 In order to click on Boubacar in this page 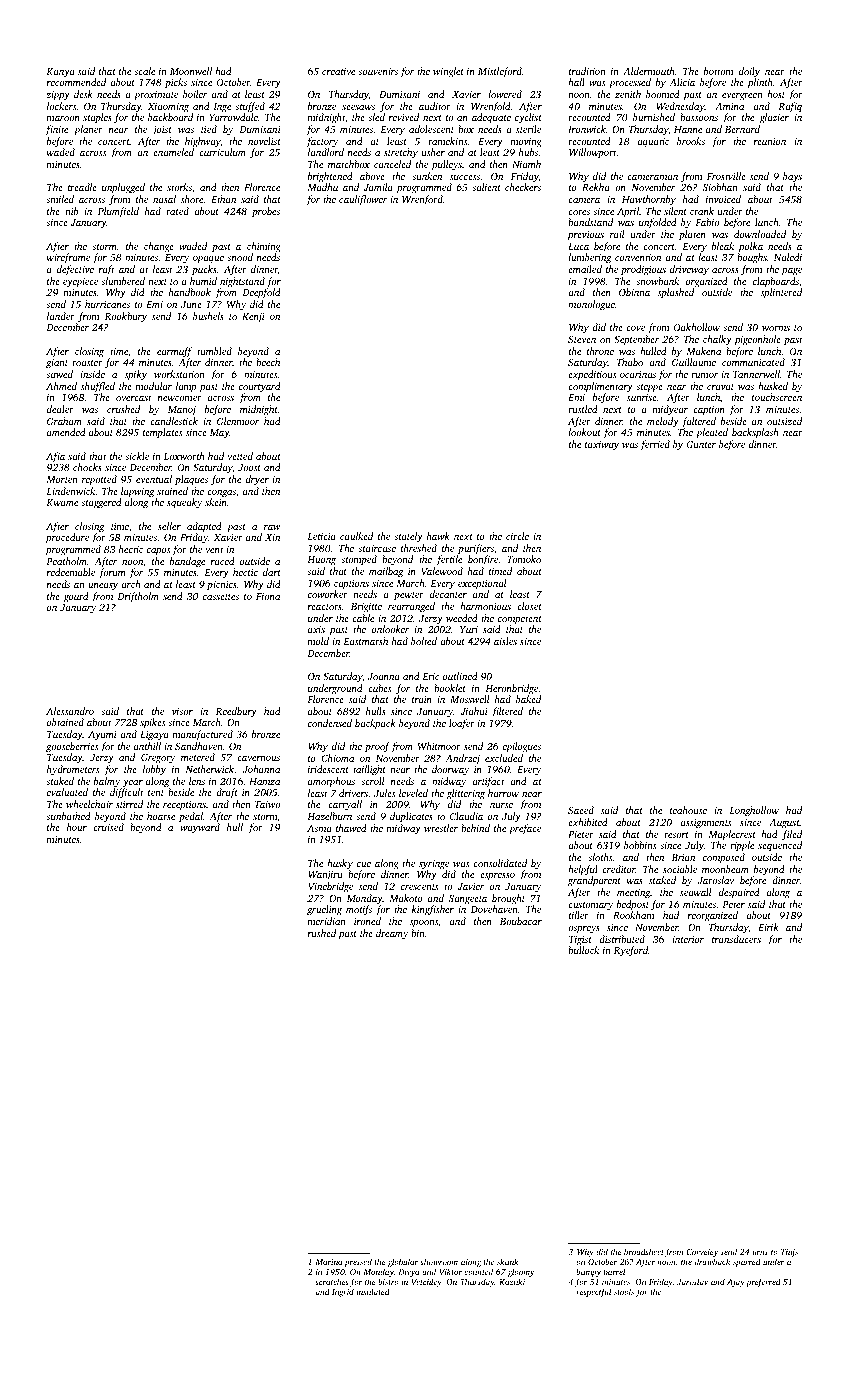, I will do `click(521, 921)`.
